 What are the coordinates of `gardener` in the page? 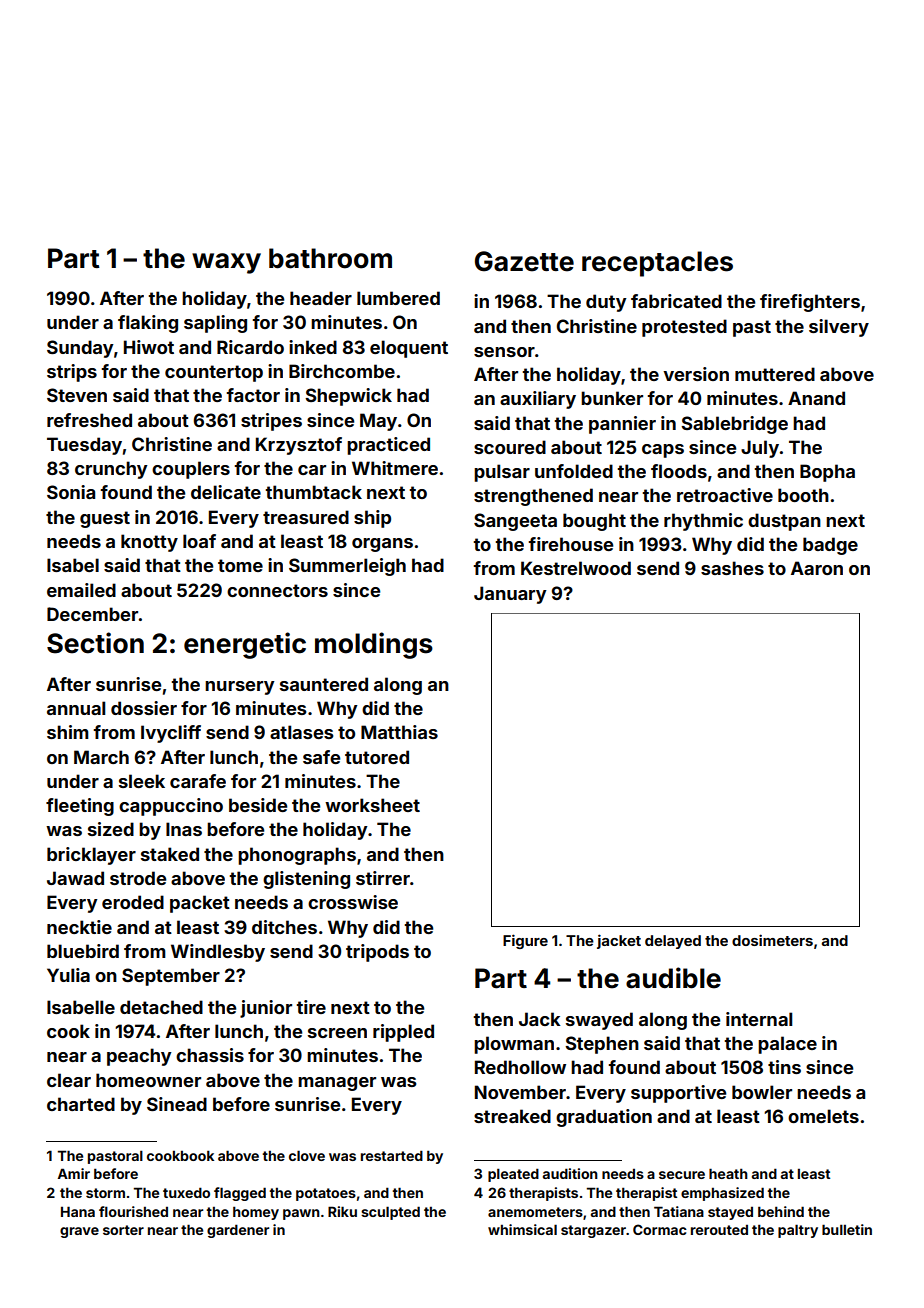 It's located at (238, 1231).
